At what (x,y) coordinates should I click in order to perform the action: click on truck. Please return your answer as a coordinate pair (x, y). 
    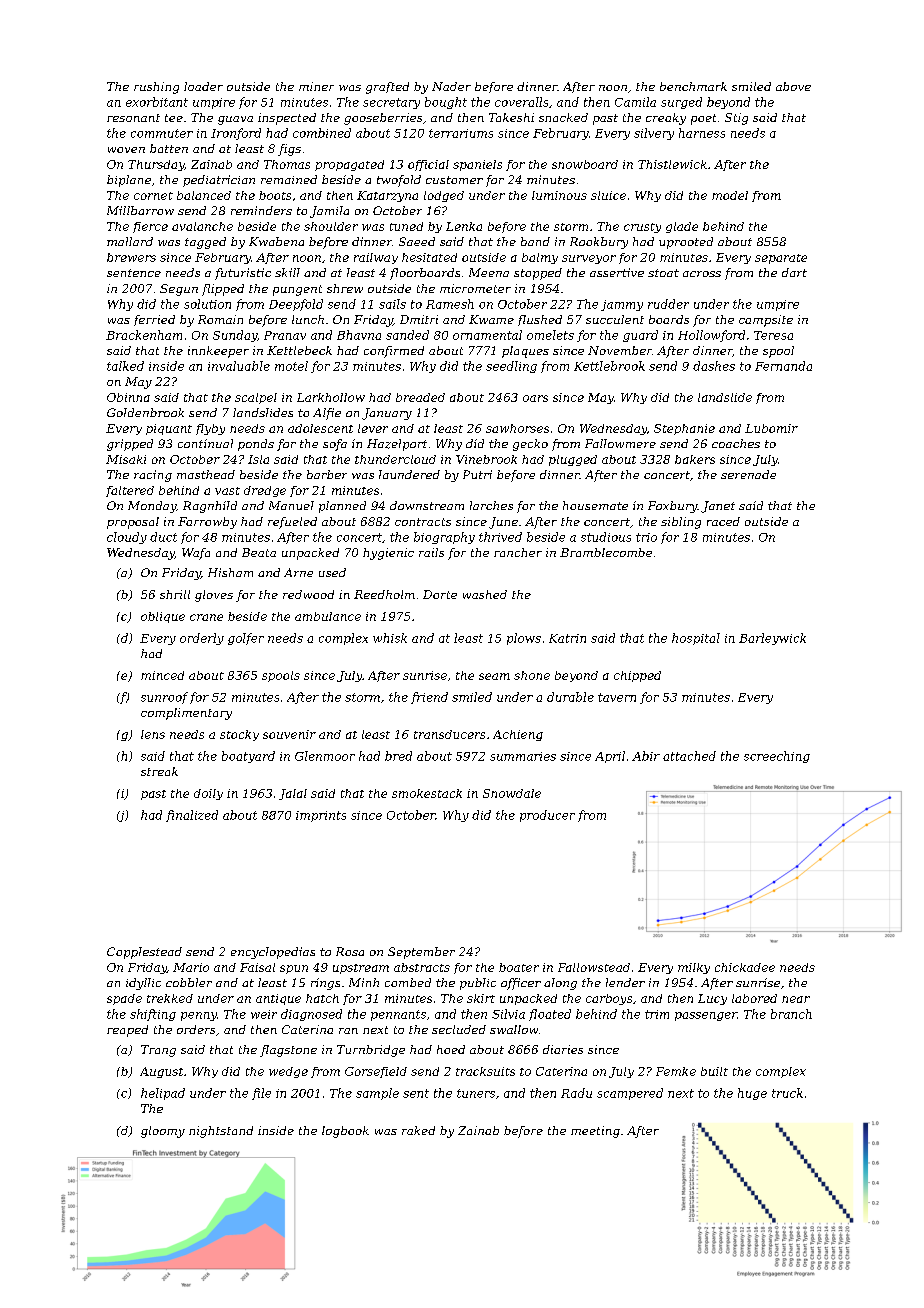
    Looking at the image, I should click on (787, 1093).
